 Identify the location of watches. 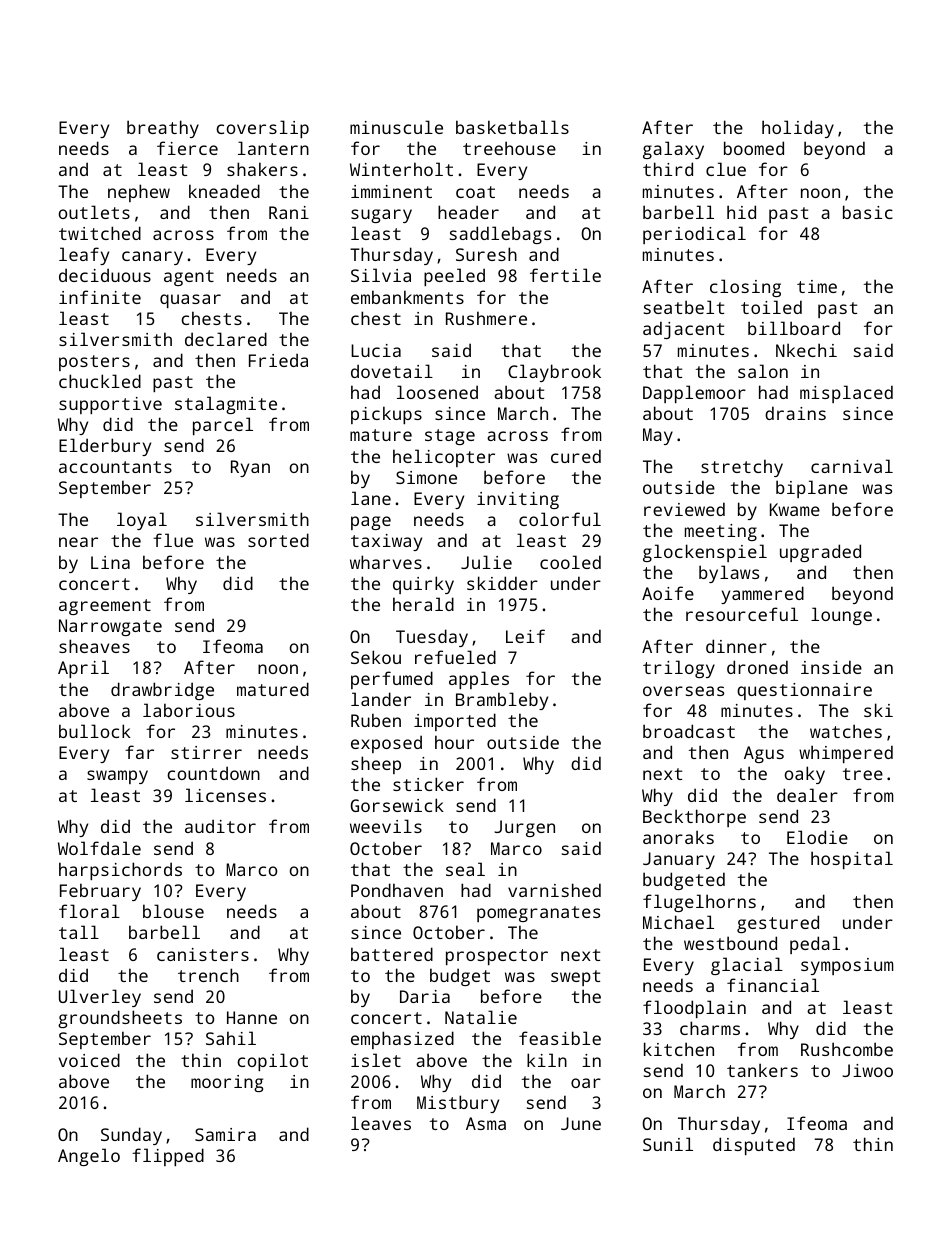
(846, 731).
